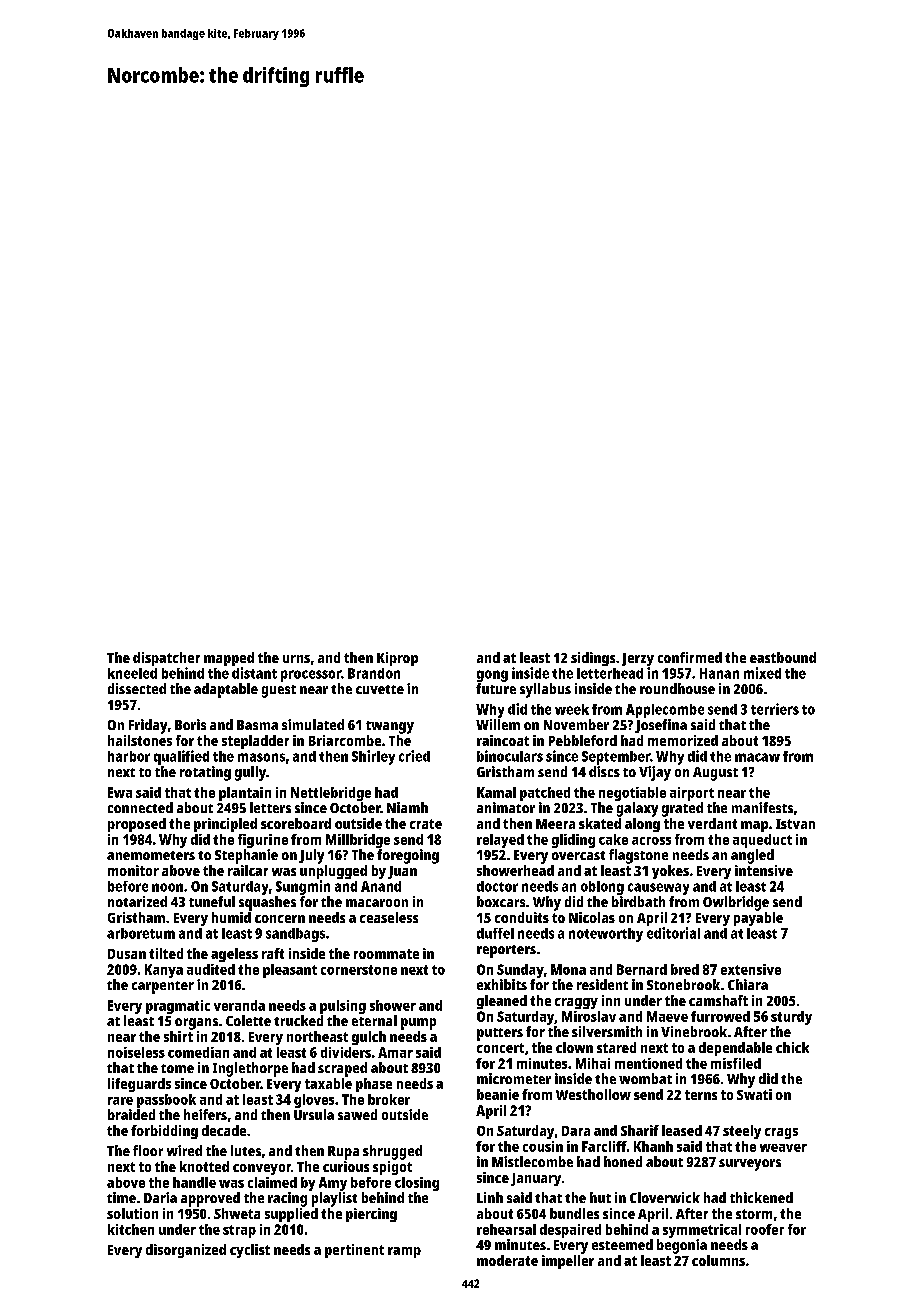  What do you see at coordinates (762, 807) in the document?
I see `manifests` at bounding box center [762, 807].
